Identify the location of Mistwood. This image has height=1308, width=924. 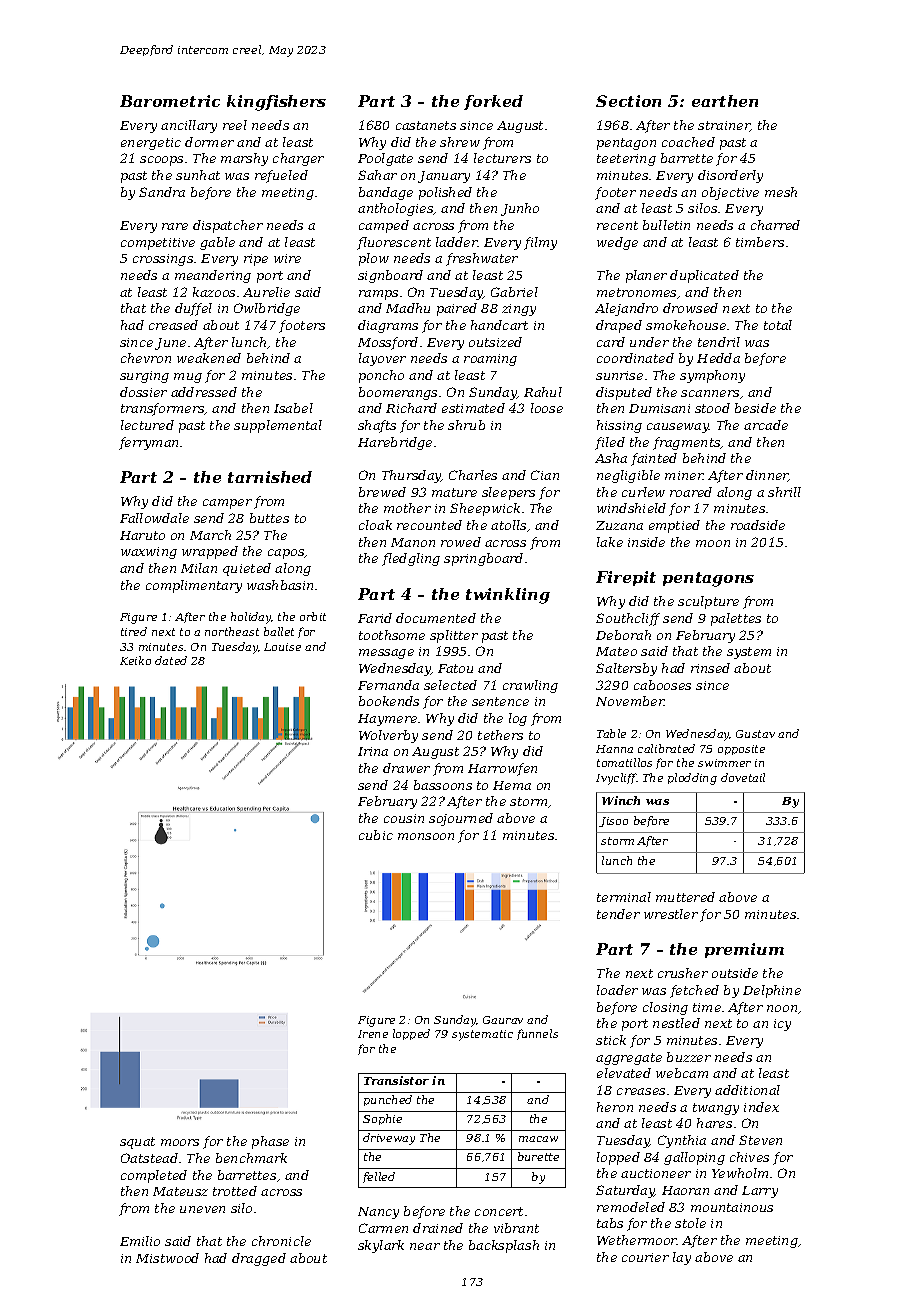
(167, 1258).
